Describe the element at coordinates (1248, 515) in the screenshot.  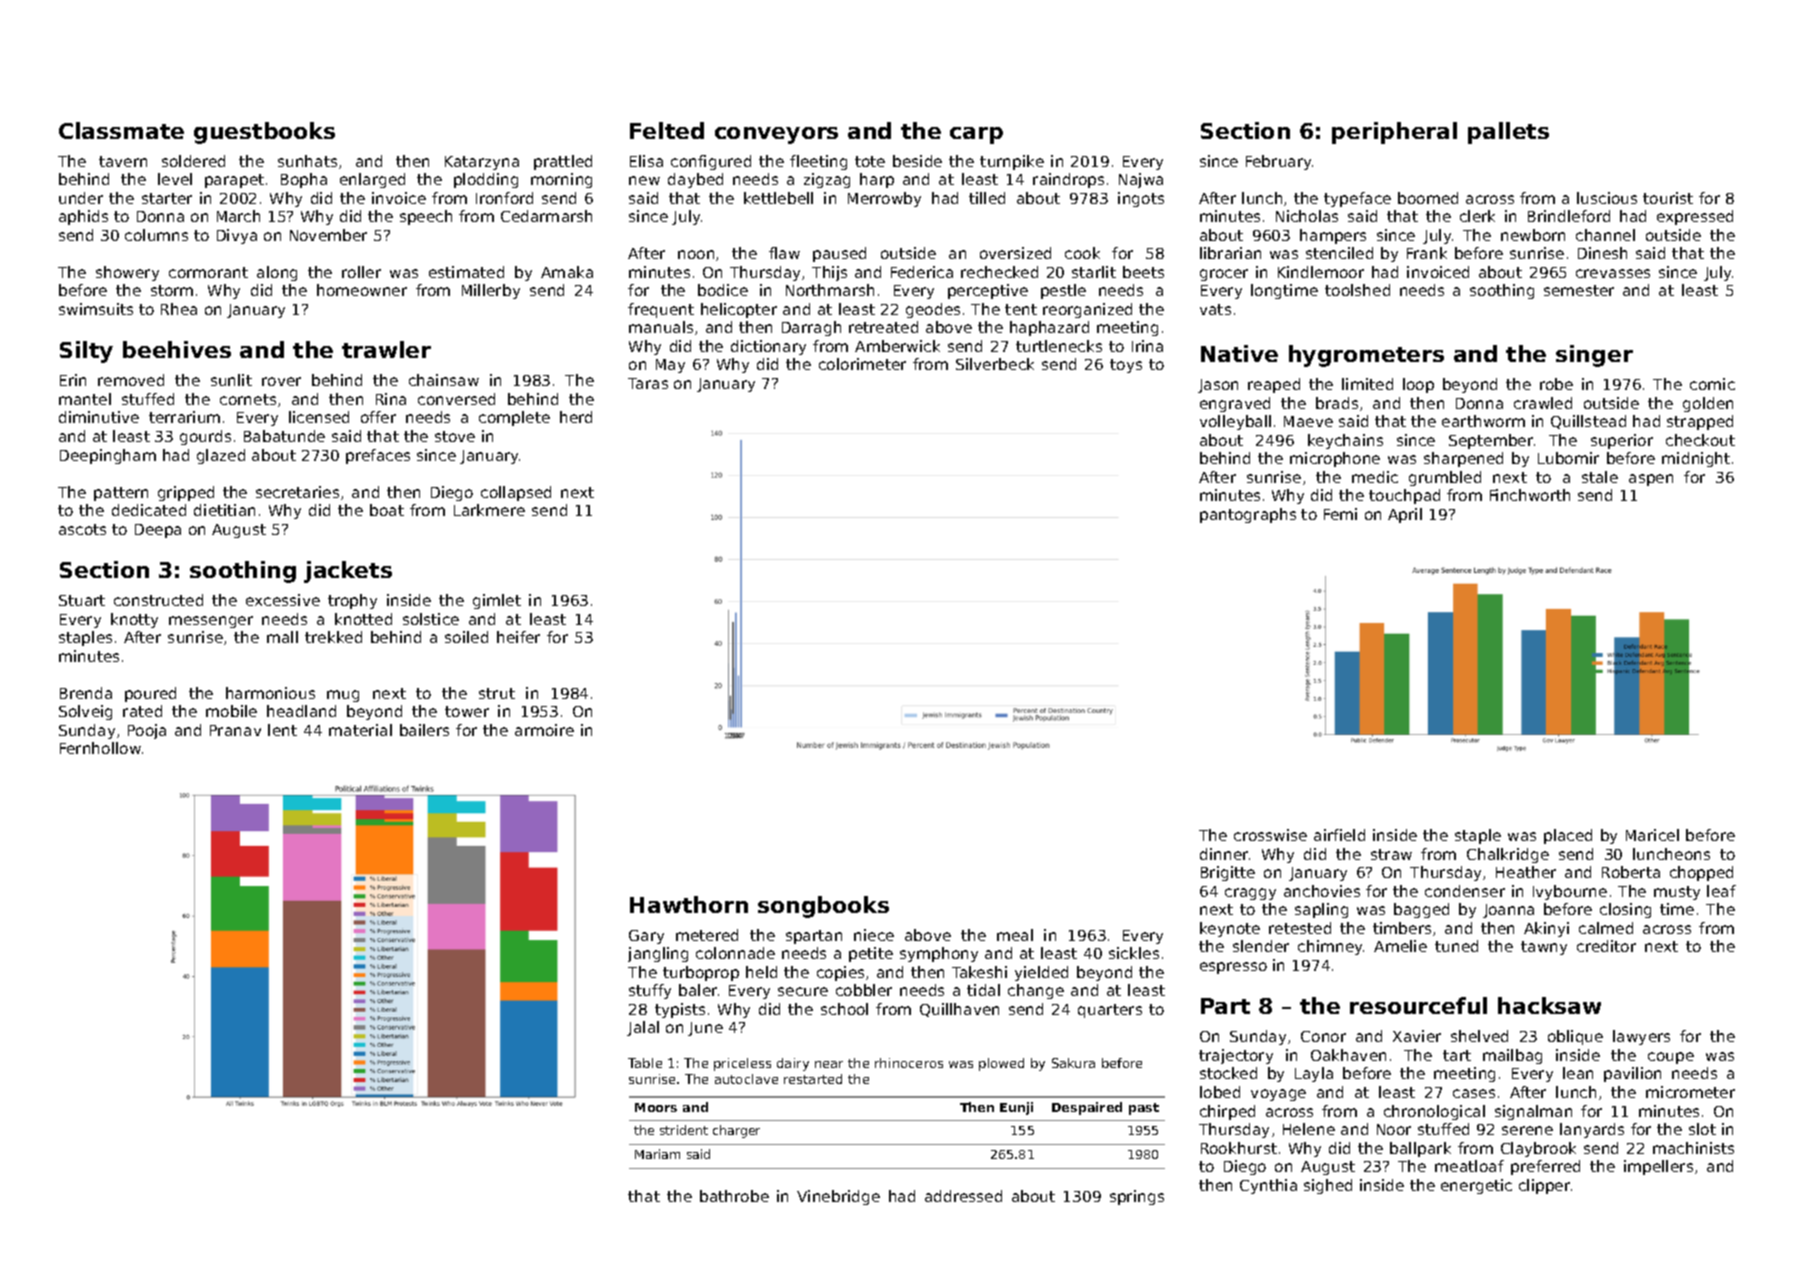
I see `pantographs` at that location.
